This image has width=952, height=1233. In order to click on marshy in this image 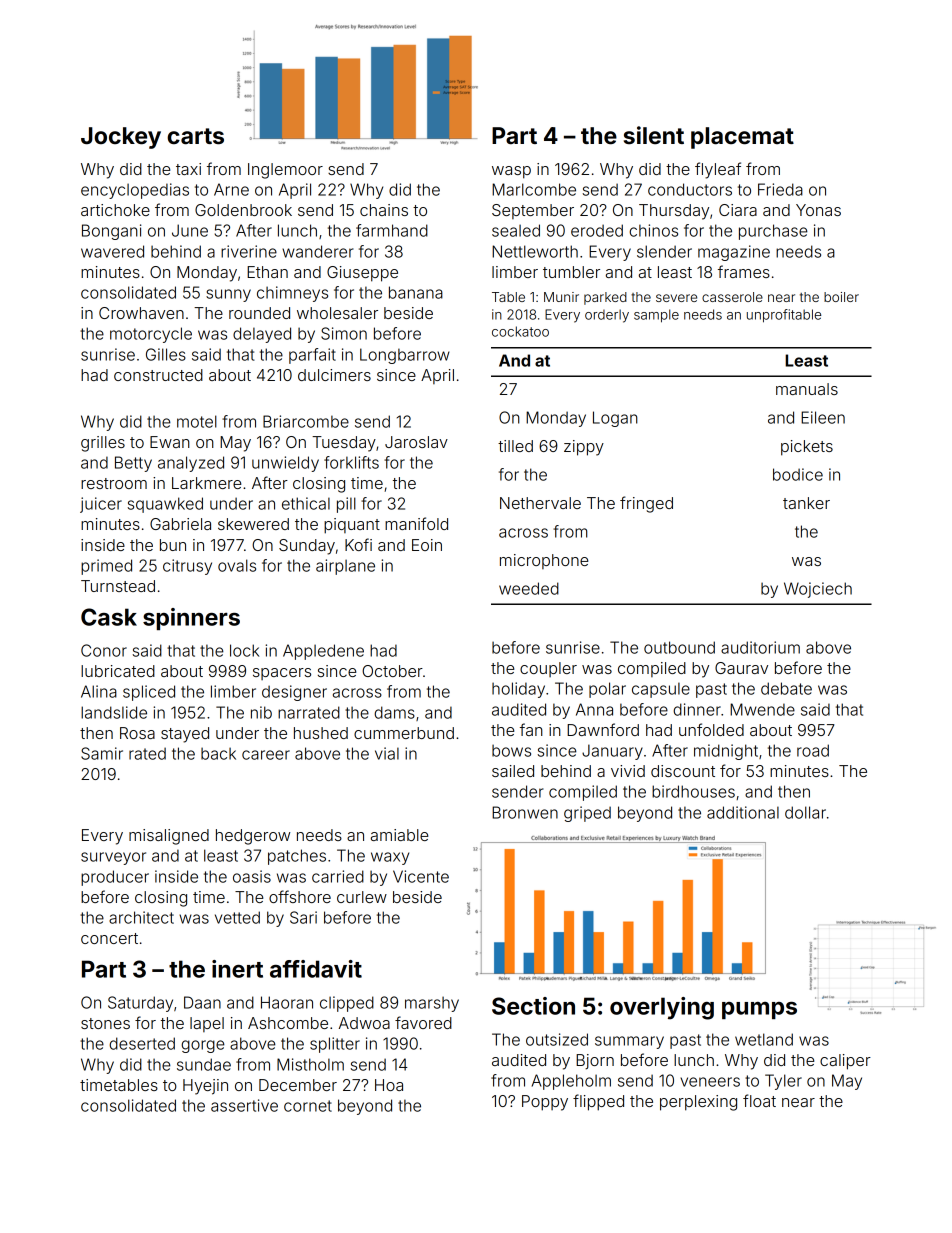, I will do `click(432, 1004)`.
